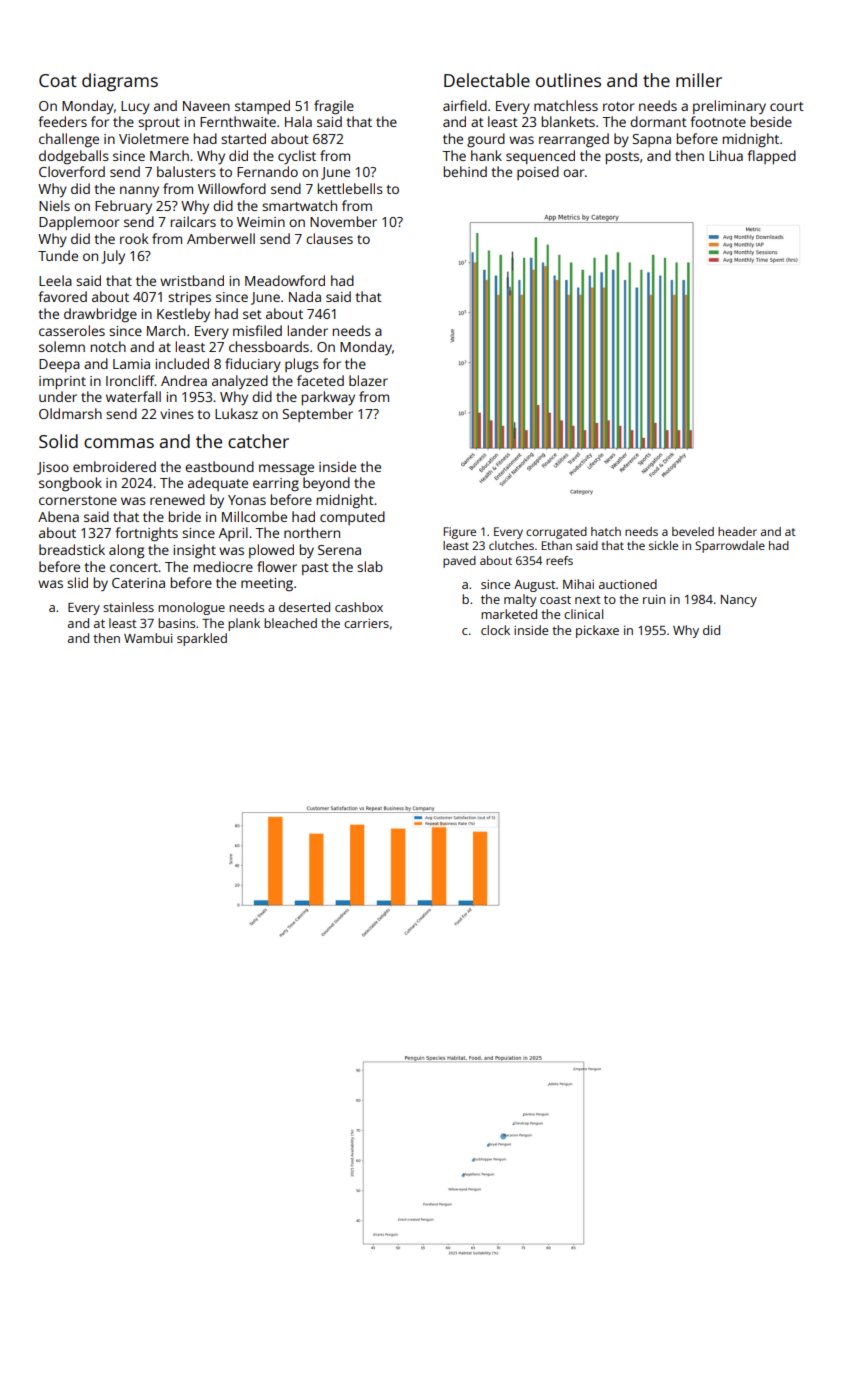  I want to click on Lihua, so click(726, 155).
